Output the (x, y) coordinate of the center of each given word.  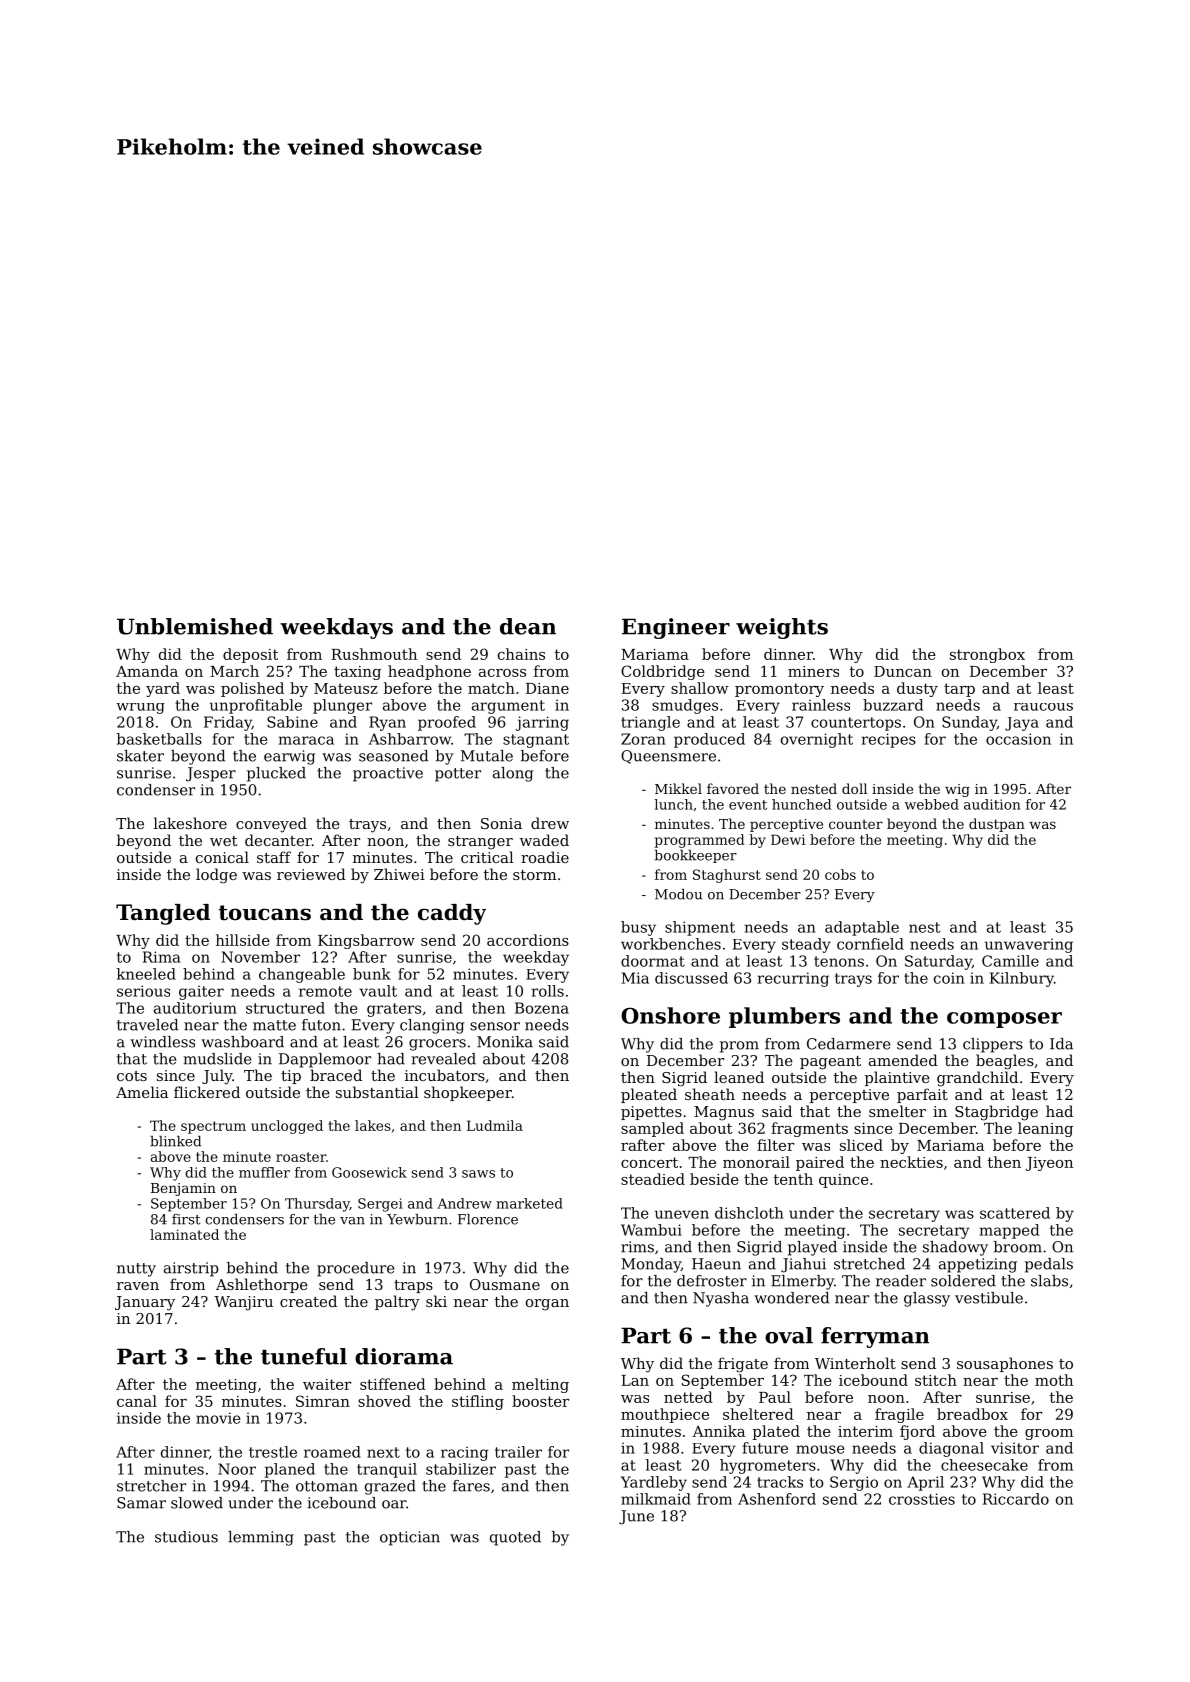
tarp (959, 690)
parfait (922, 1095)
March (234, 671)
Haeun (716, 1264)
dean (528, 626)
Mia (635, 978)
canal (137, 1401)
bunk (372, 974)
